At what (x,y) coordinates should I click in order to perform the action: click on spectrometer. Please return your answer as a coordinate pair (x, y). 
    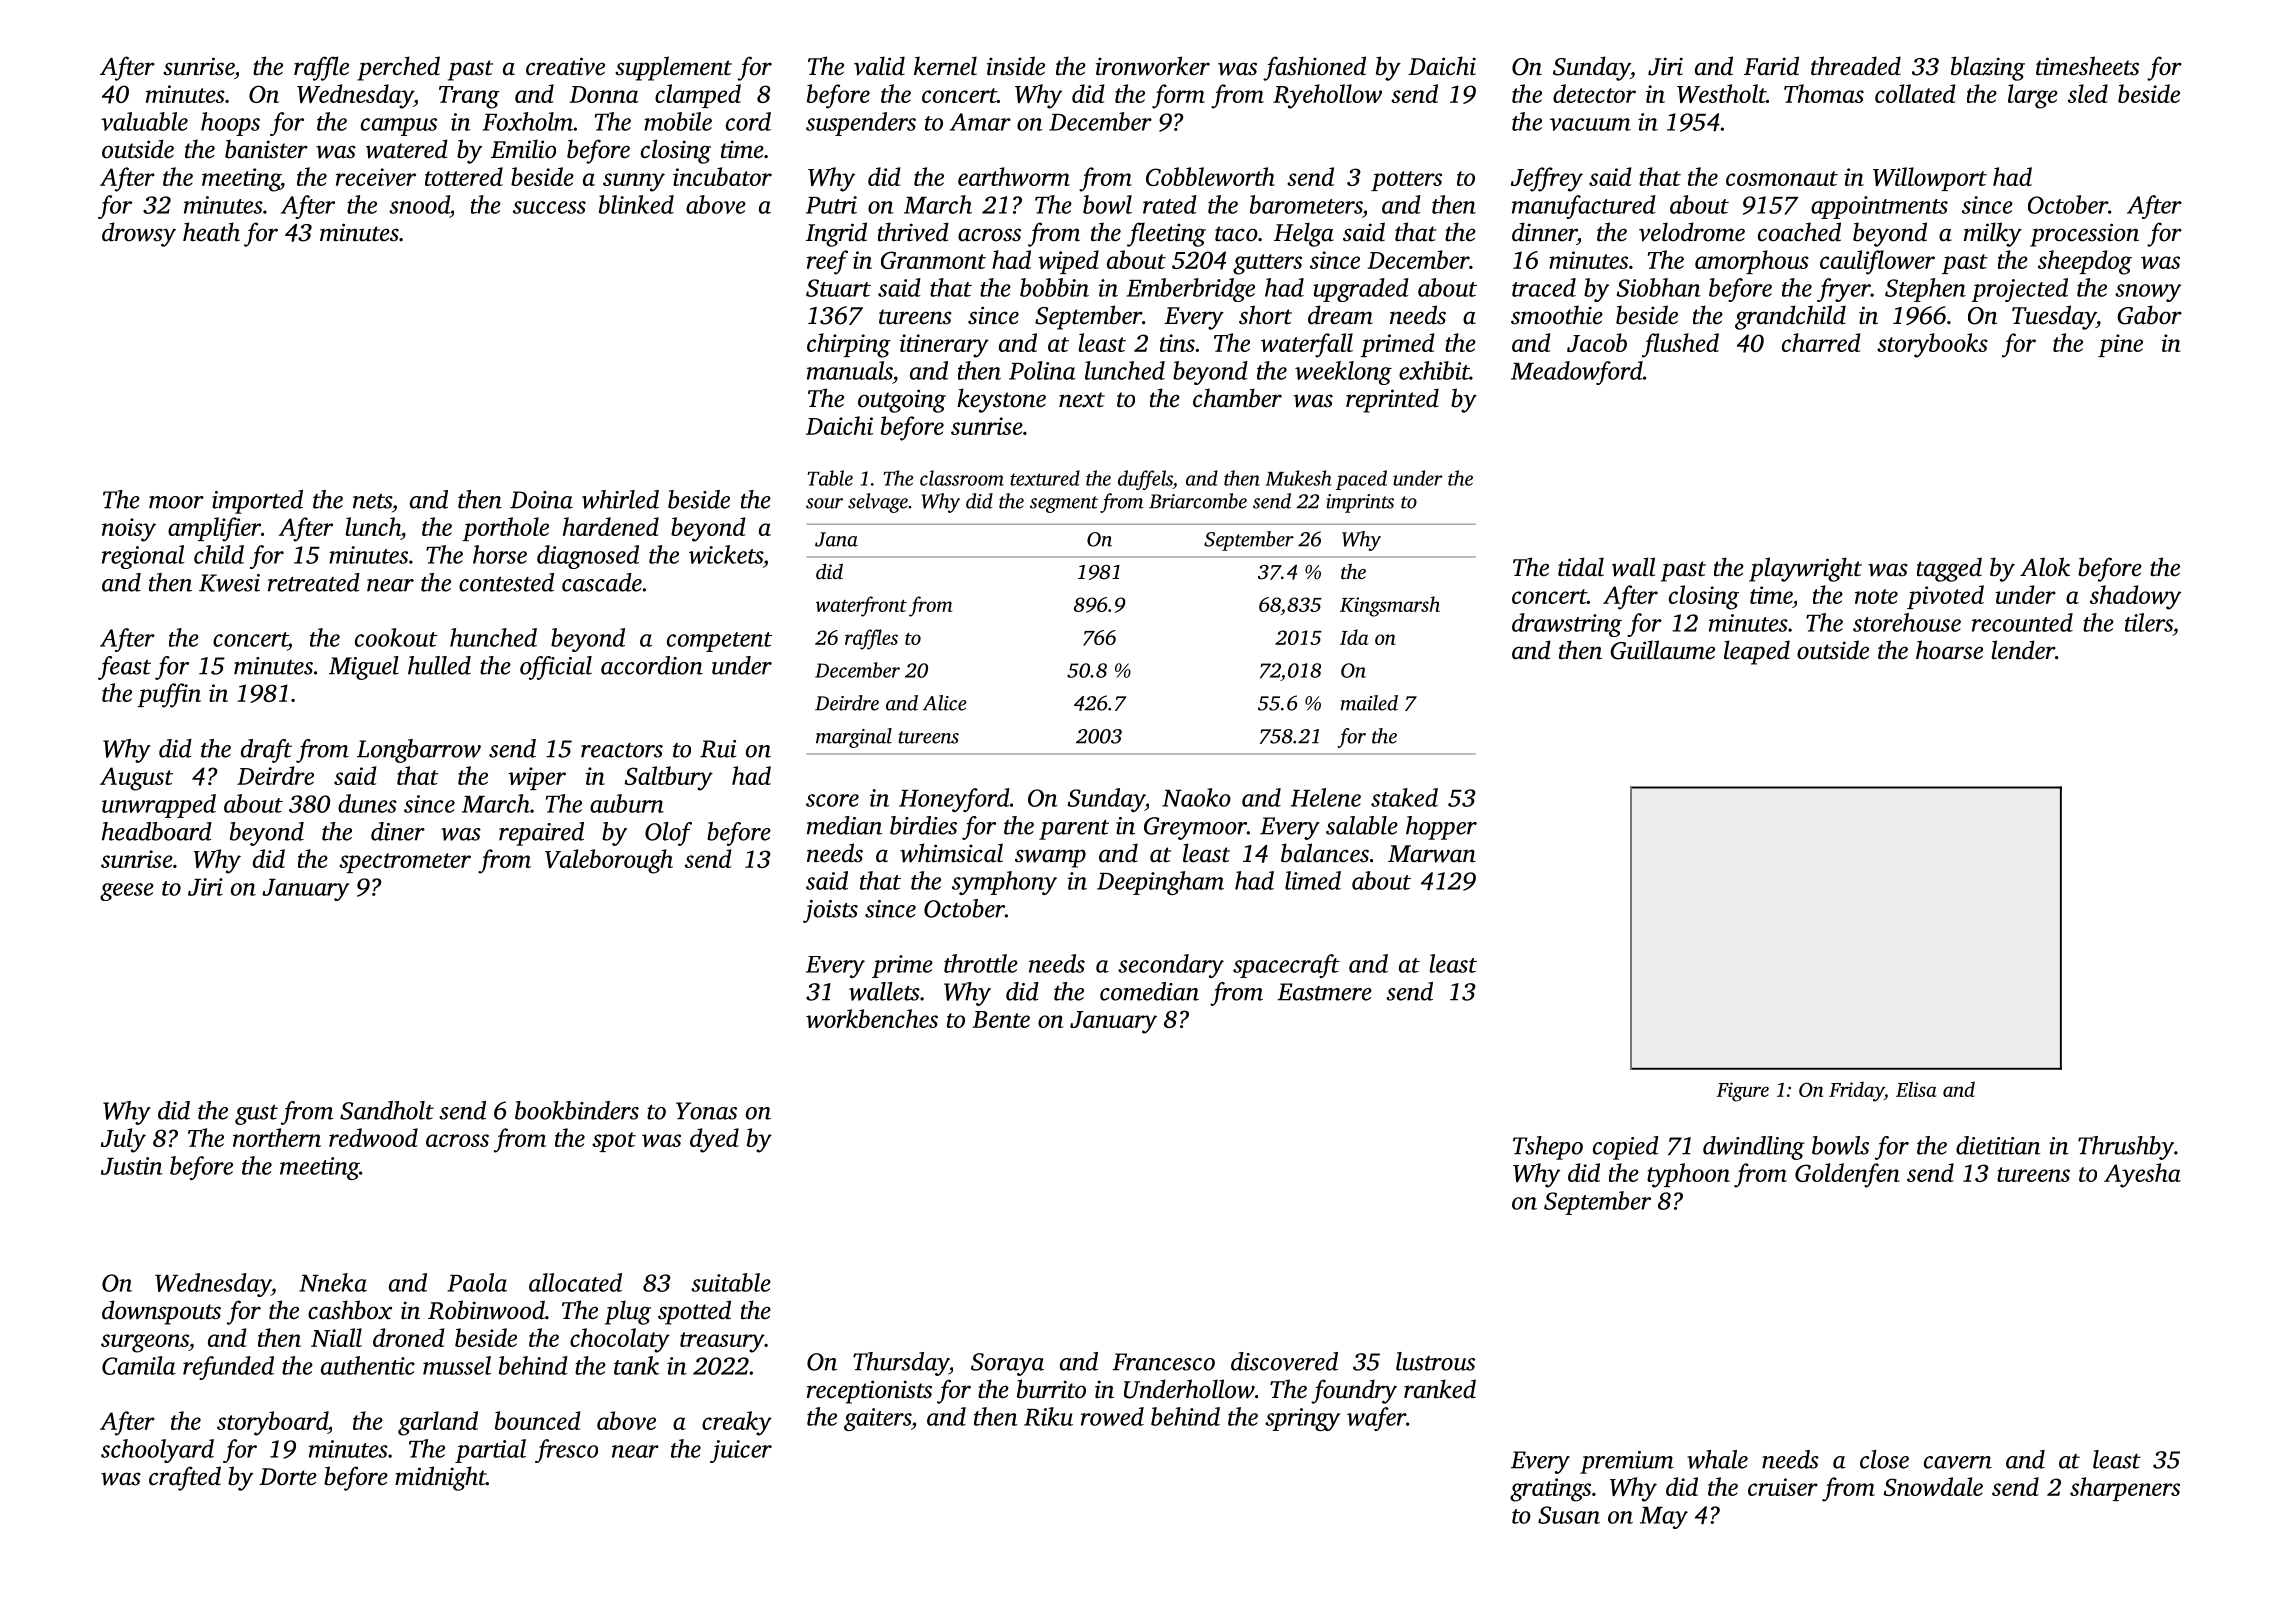
    Looking at the image, I should click on (405, 863).
